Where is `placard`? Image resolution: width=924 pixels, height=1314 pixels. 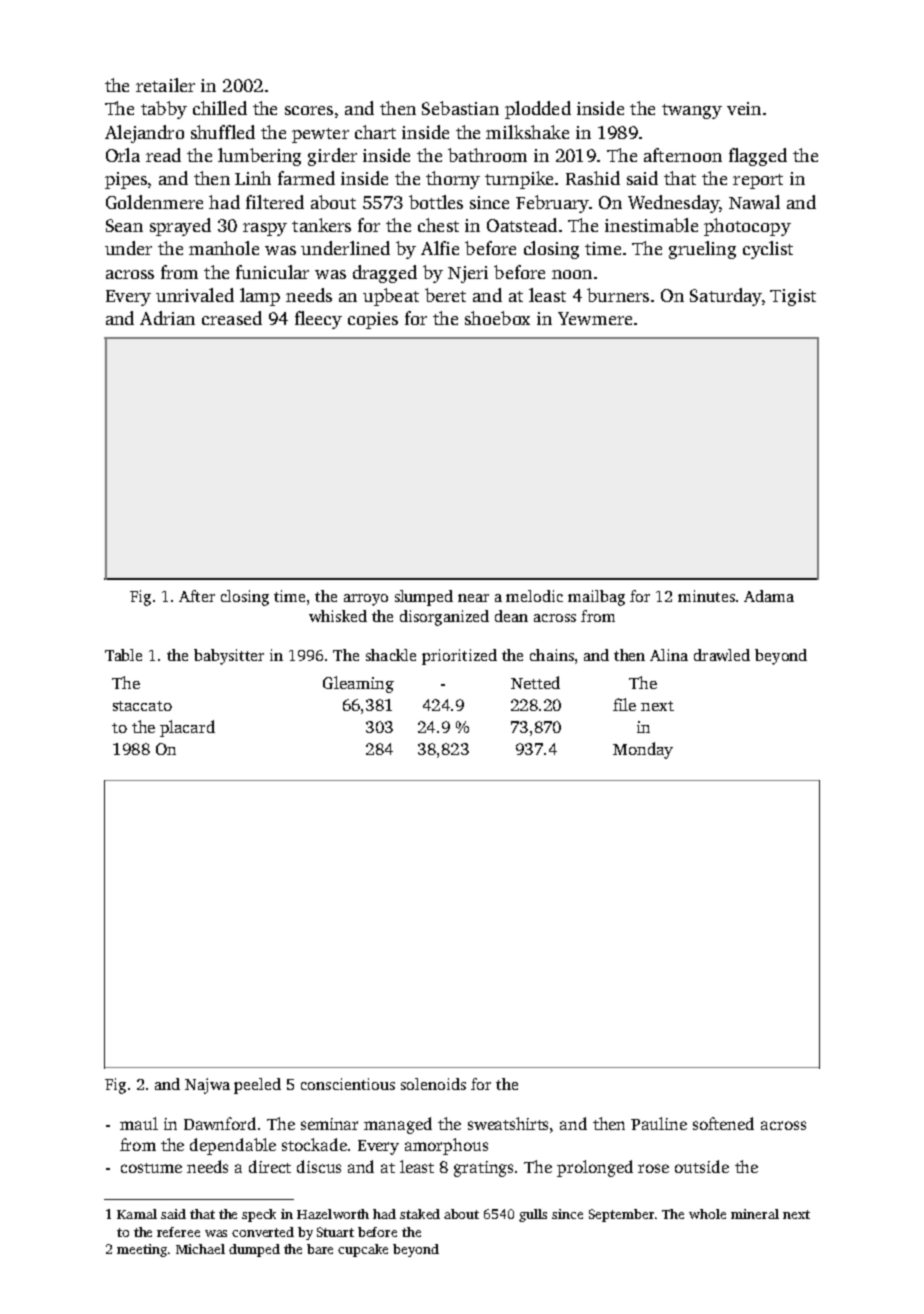 placard is located at coordinates (187, 728).
